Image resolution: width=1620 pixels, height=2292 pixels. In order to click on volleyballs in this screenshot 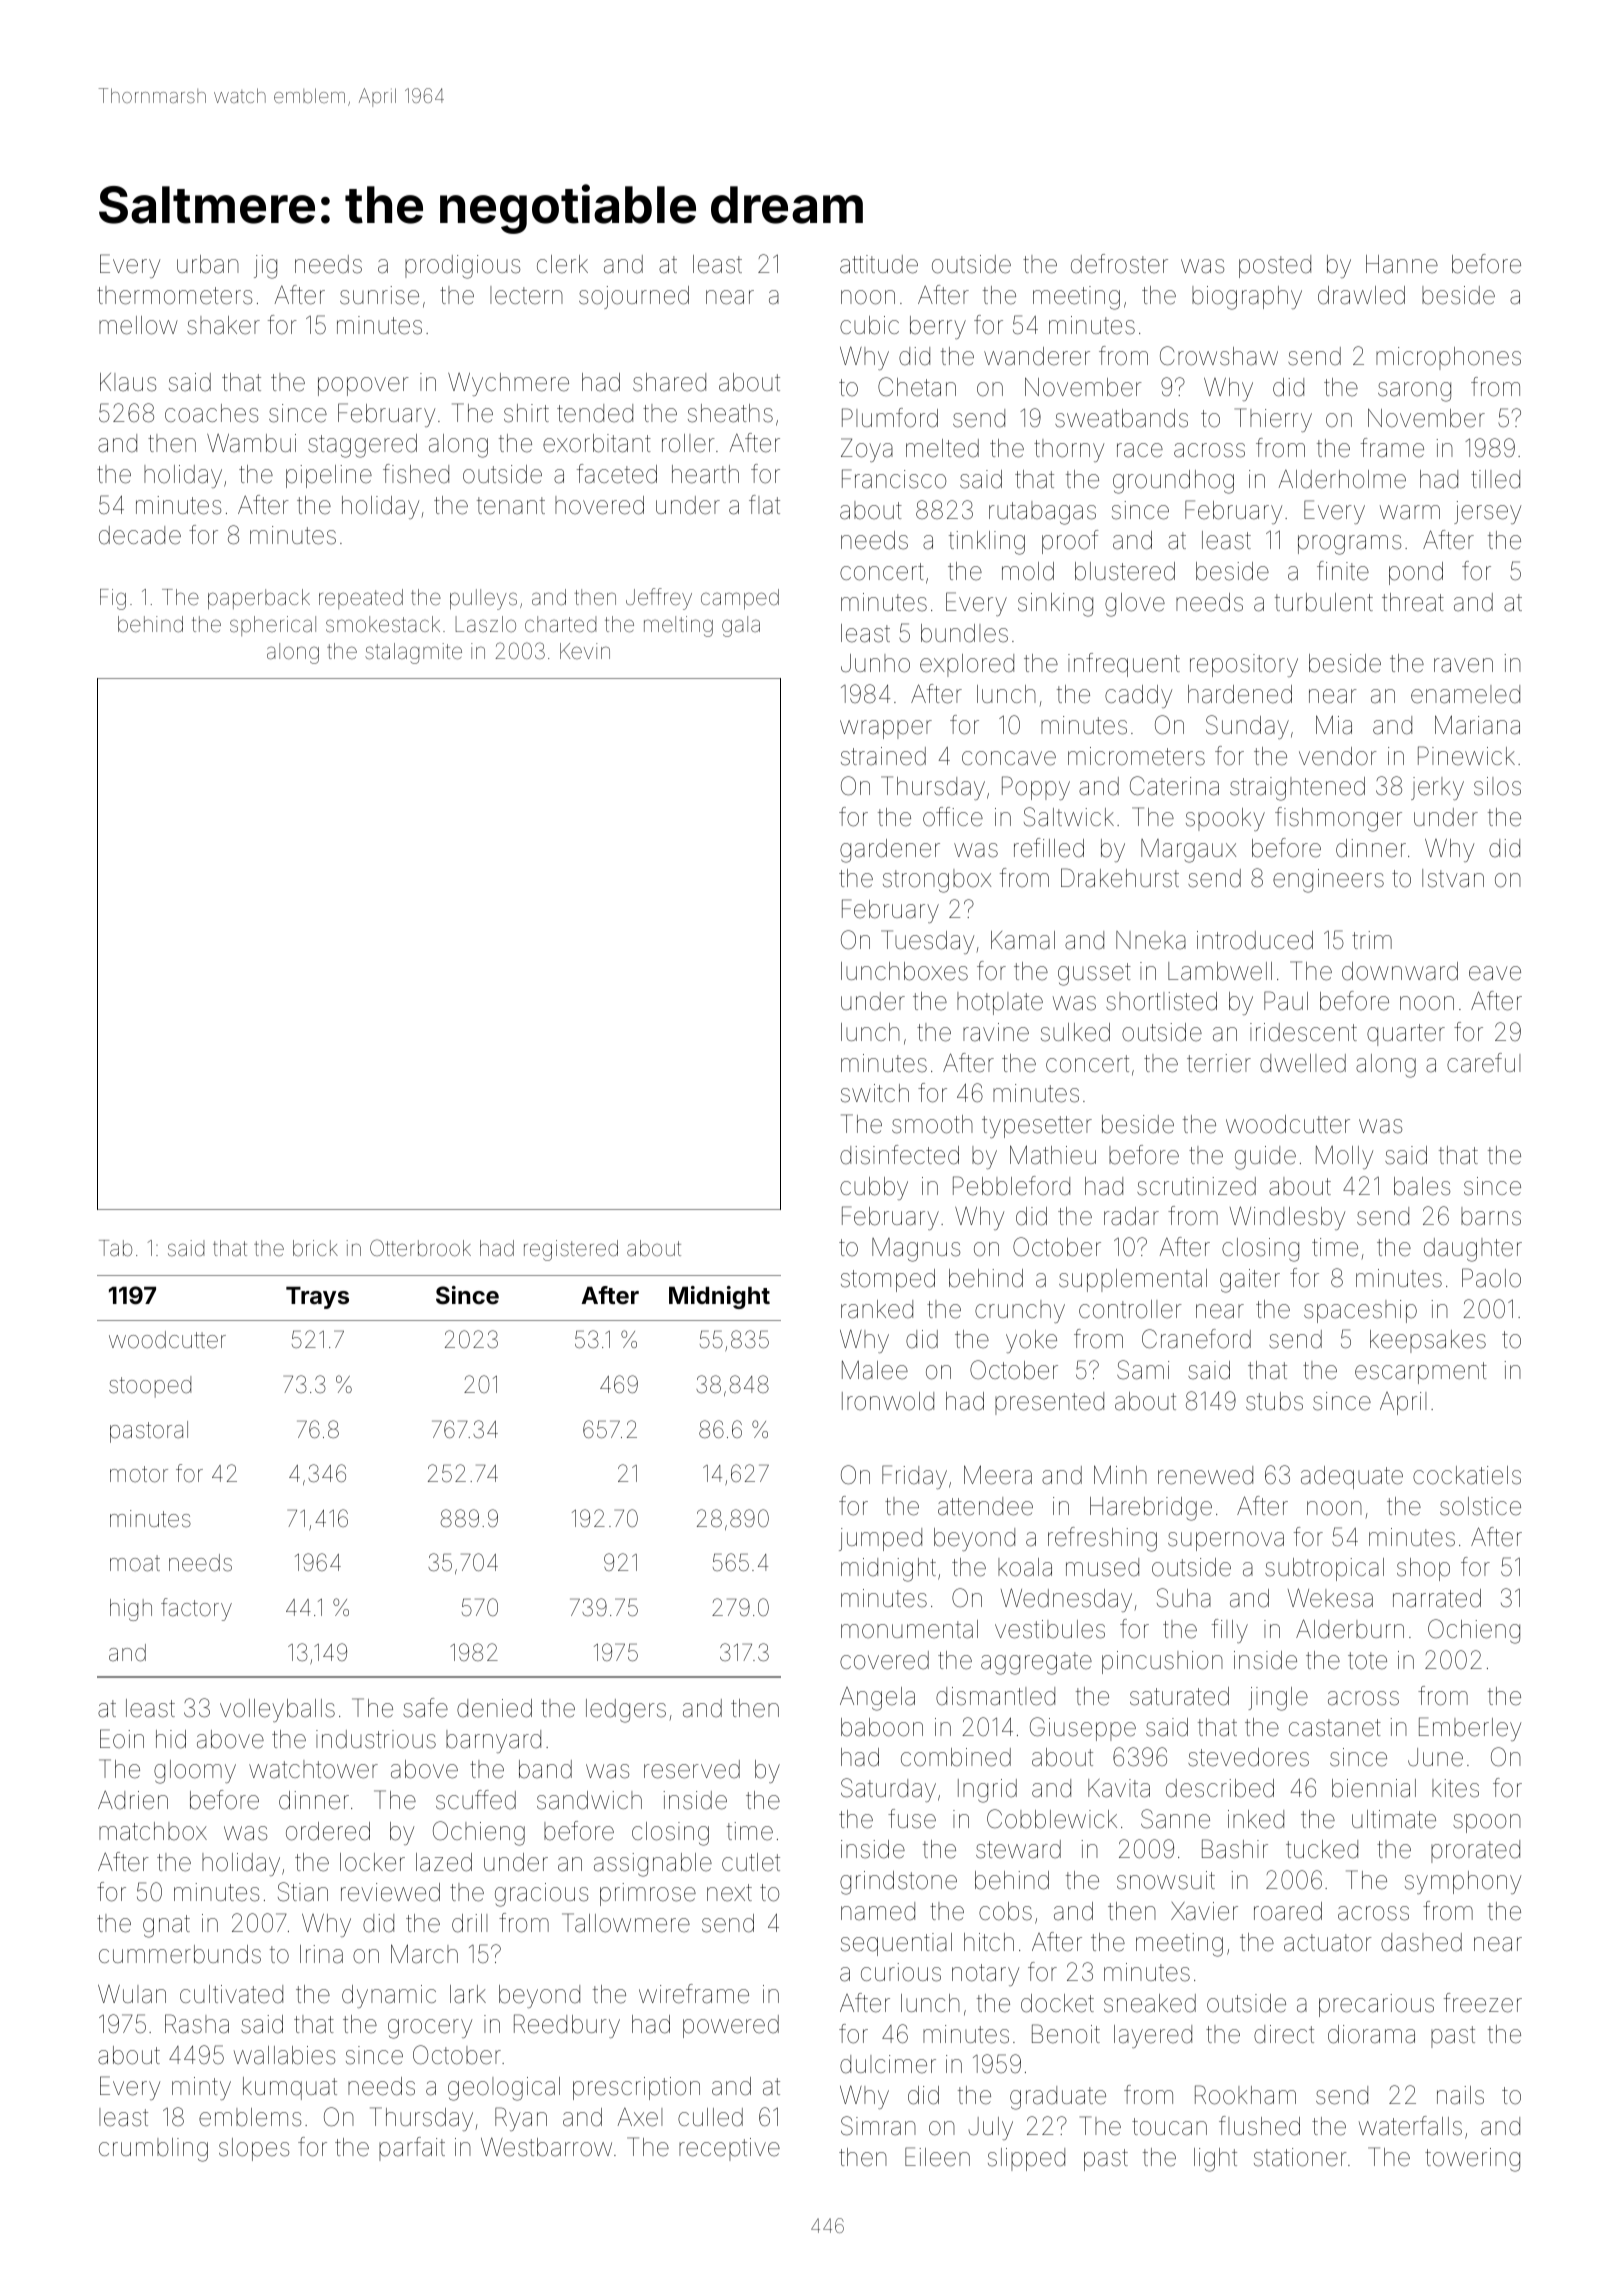, I will do `click(277, 1710)`.
